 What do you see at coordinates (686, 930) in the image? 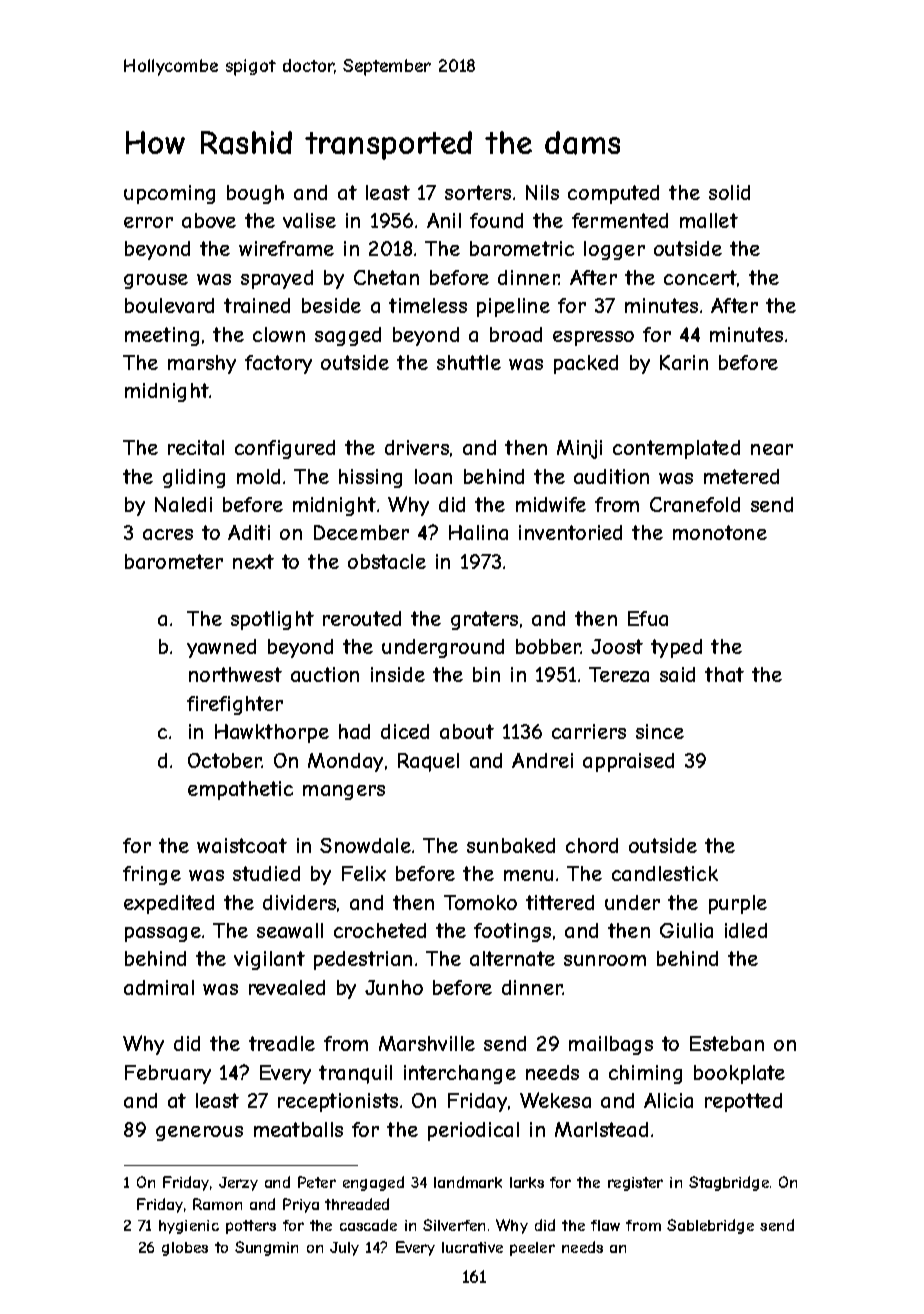
I see `Giulia` at bounding box center [686, 930].
